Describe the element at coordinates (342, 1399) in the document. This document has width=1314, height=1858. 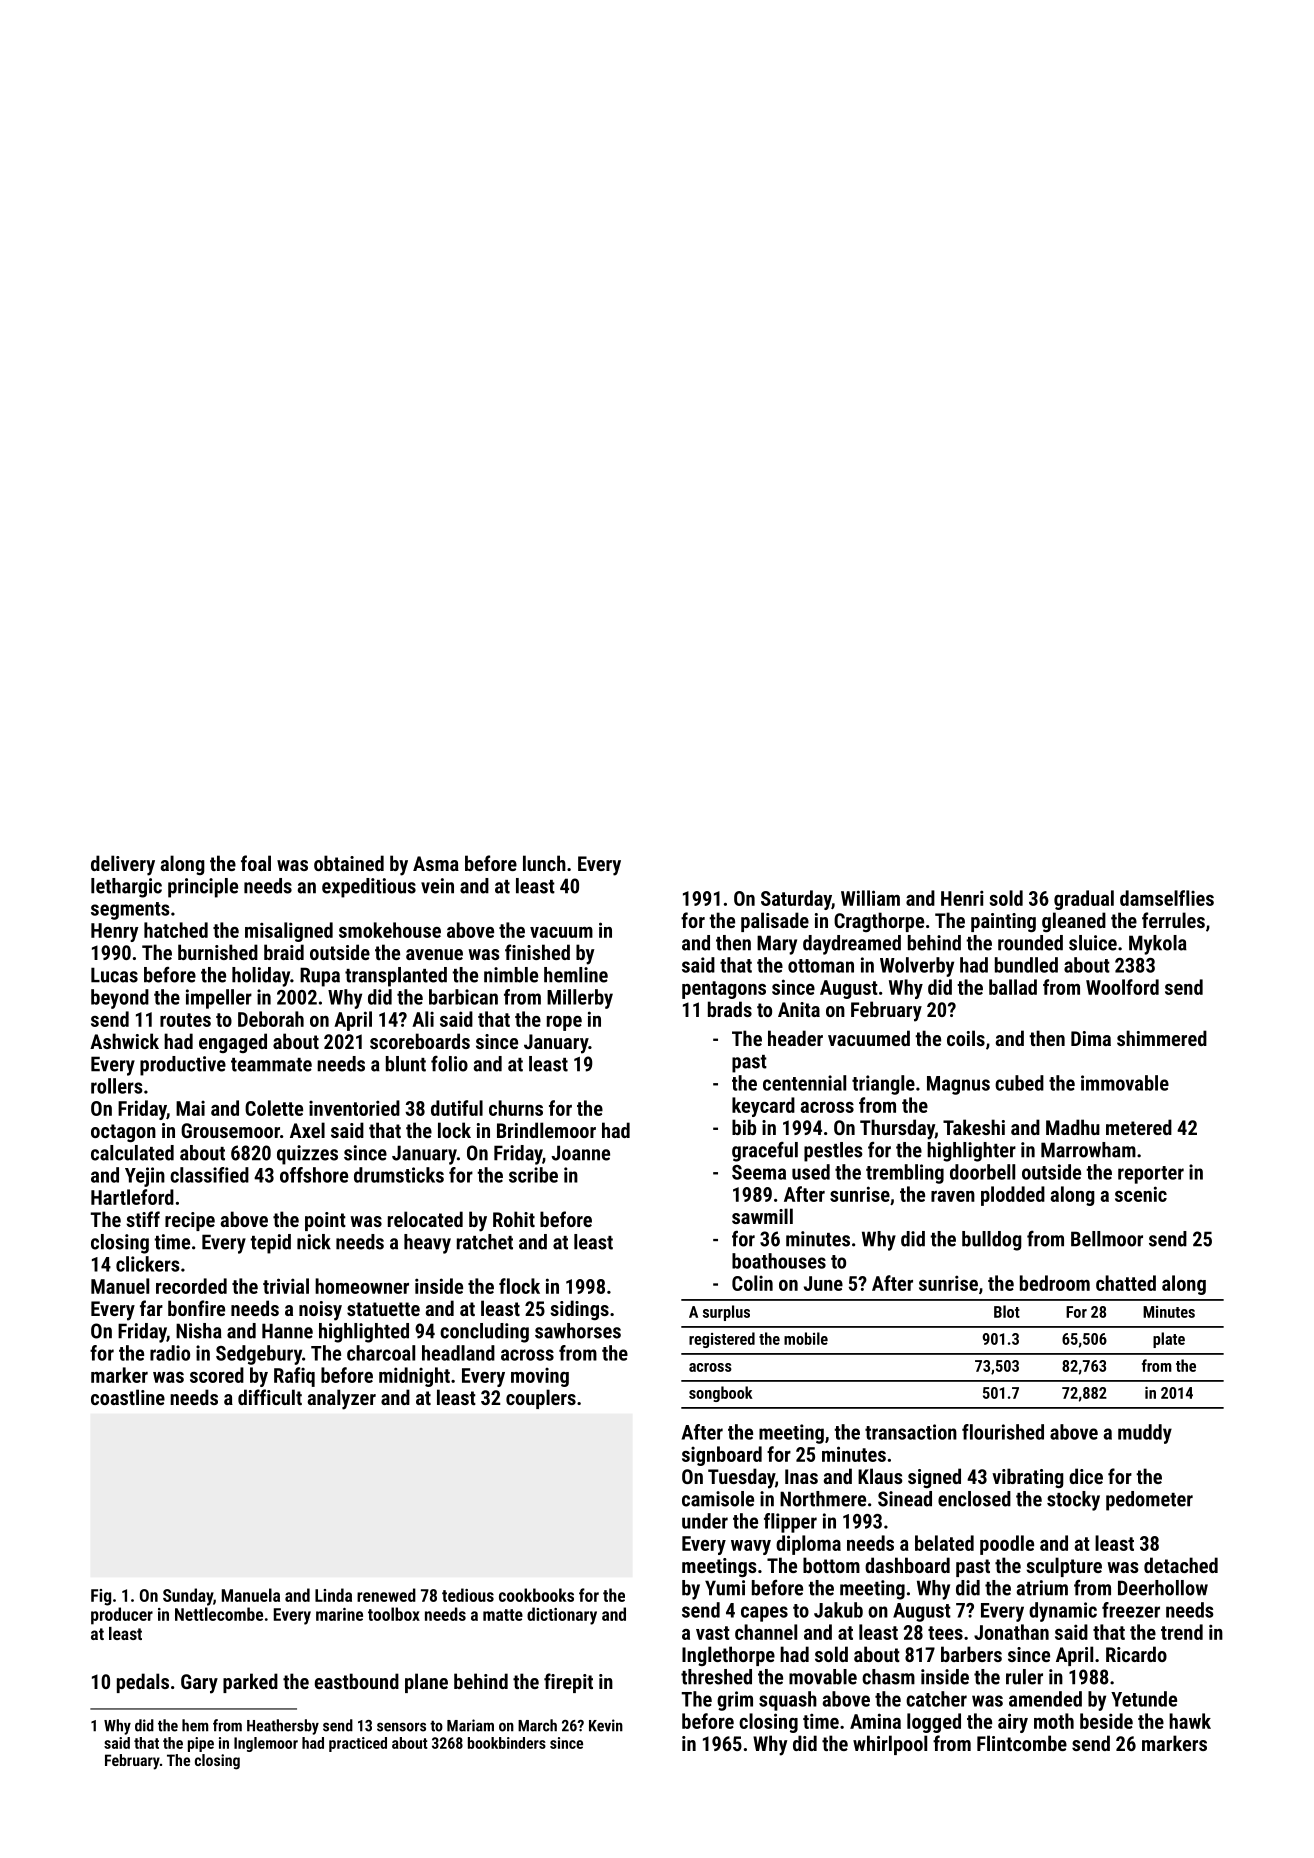
I see `analyzer` at that location.
